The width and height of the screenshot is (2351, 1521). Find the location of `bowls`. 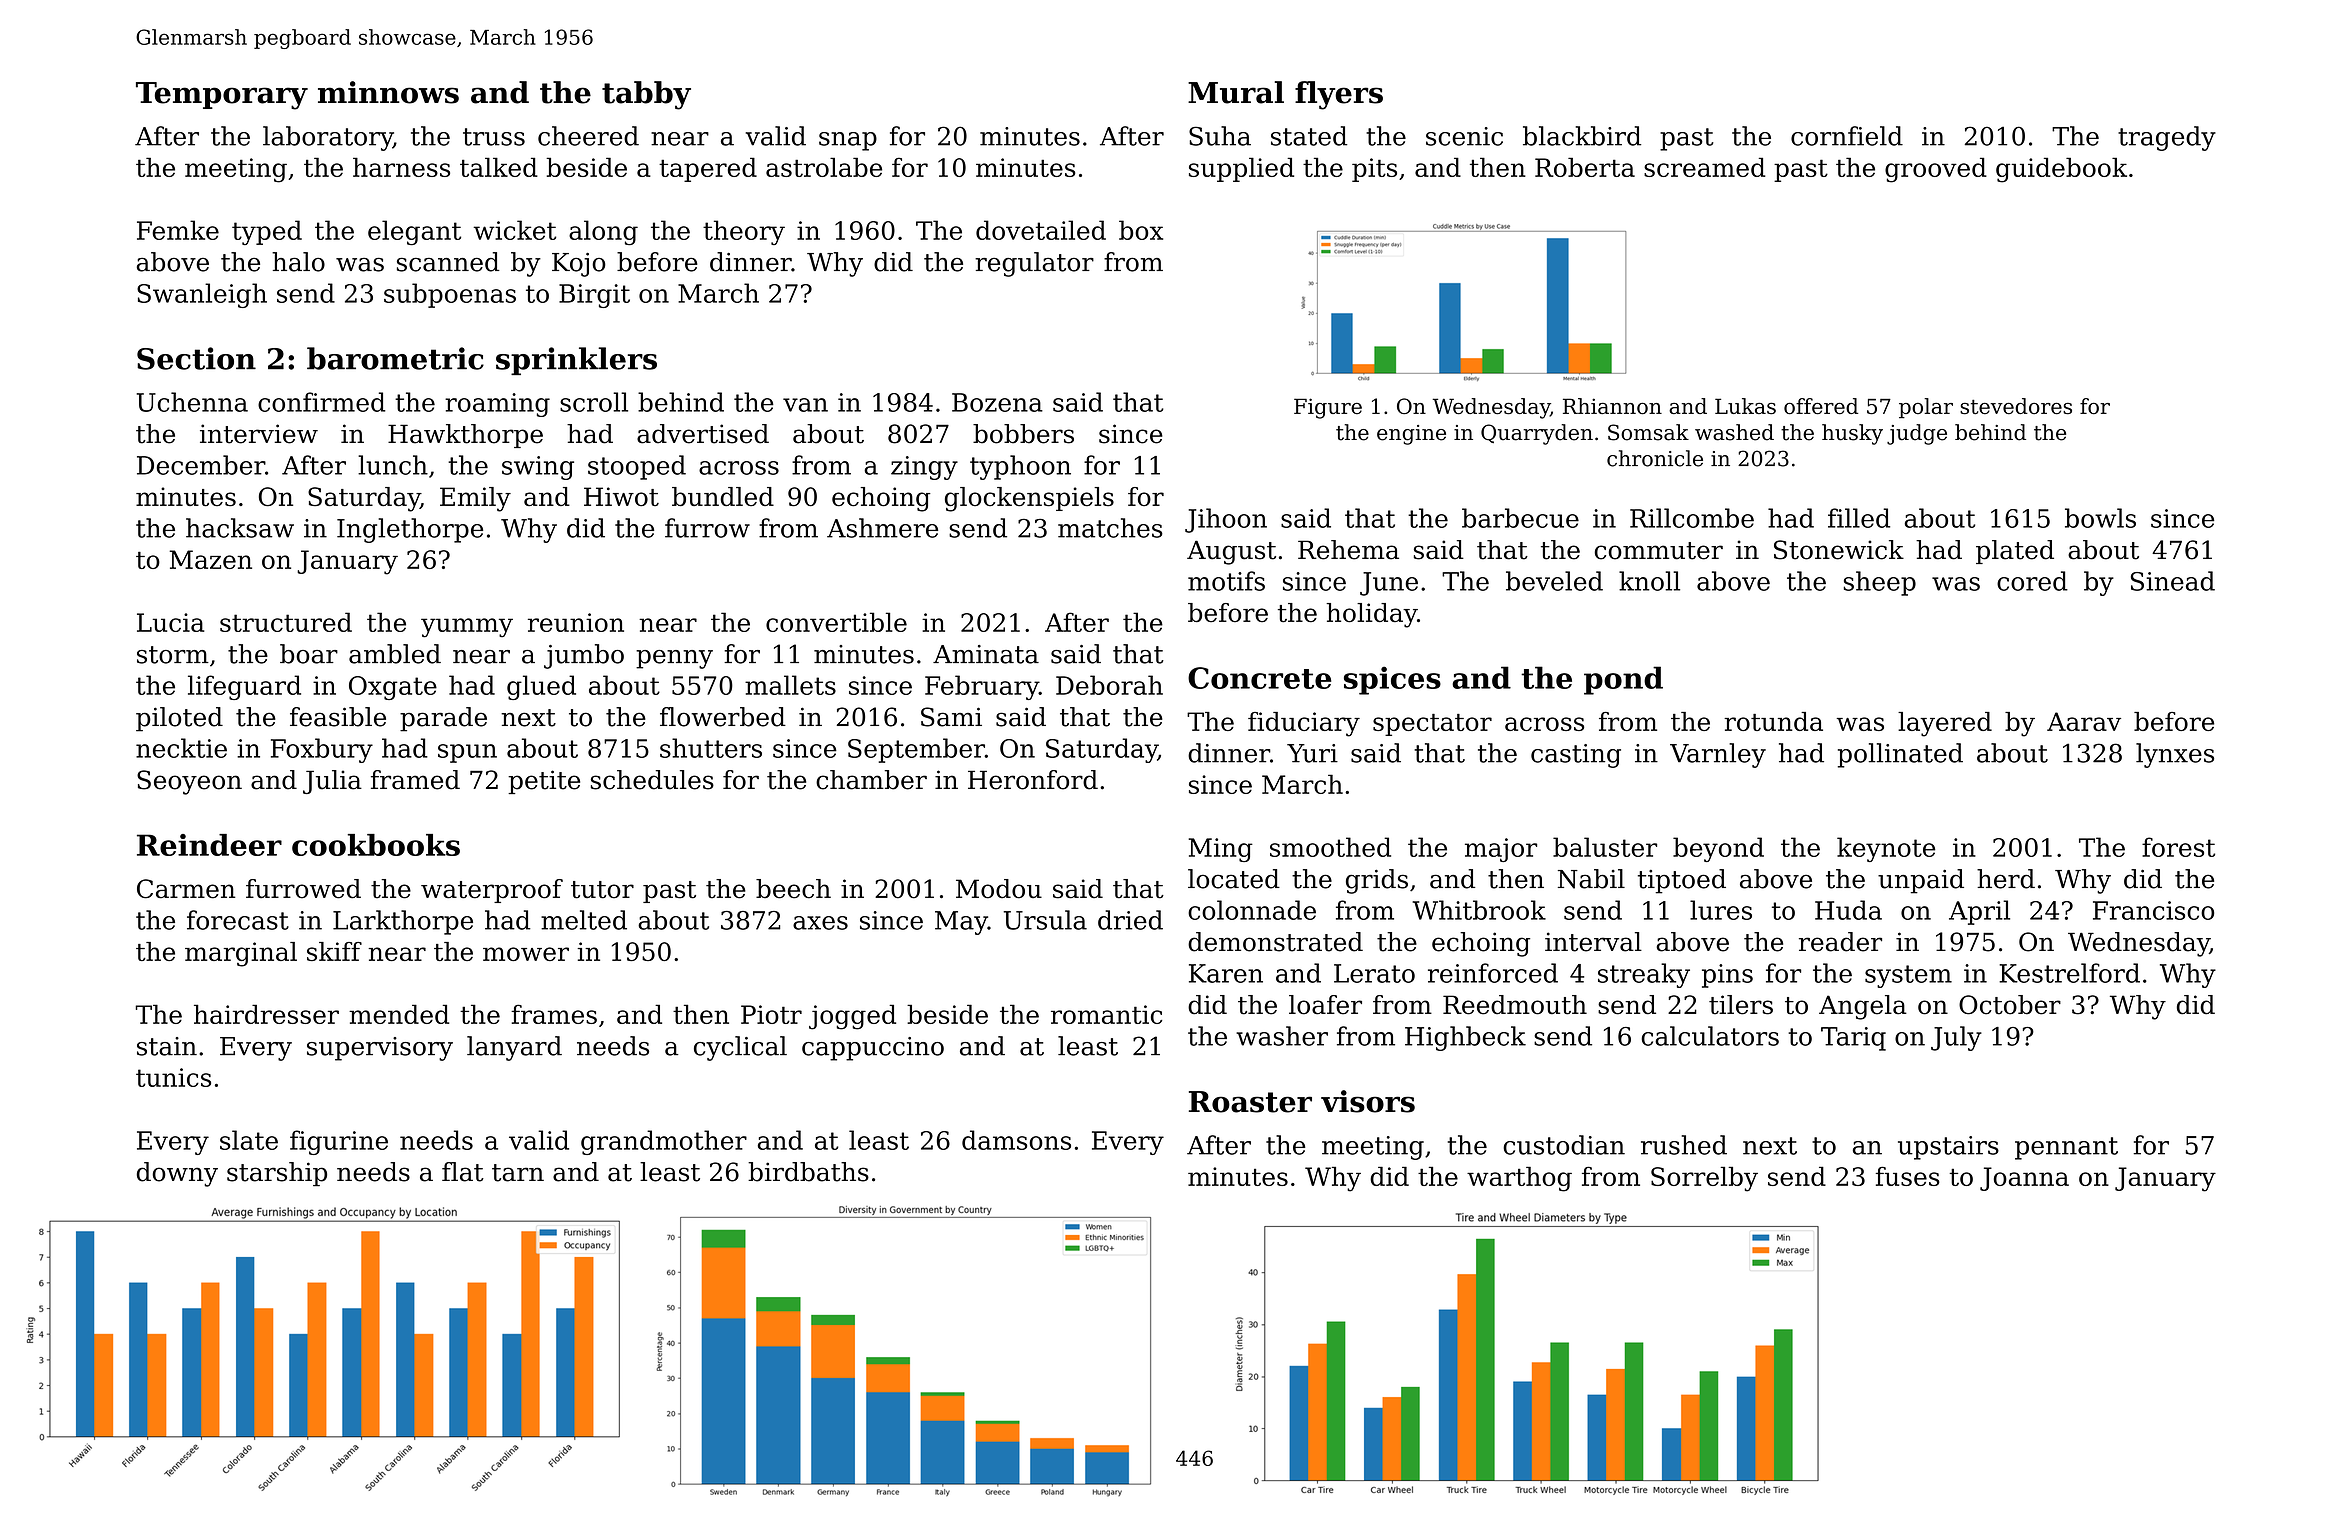

bowls is located at coordinates (2100, 518).
